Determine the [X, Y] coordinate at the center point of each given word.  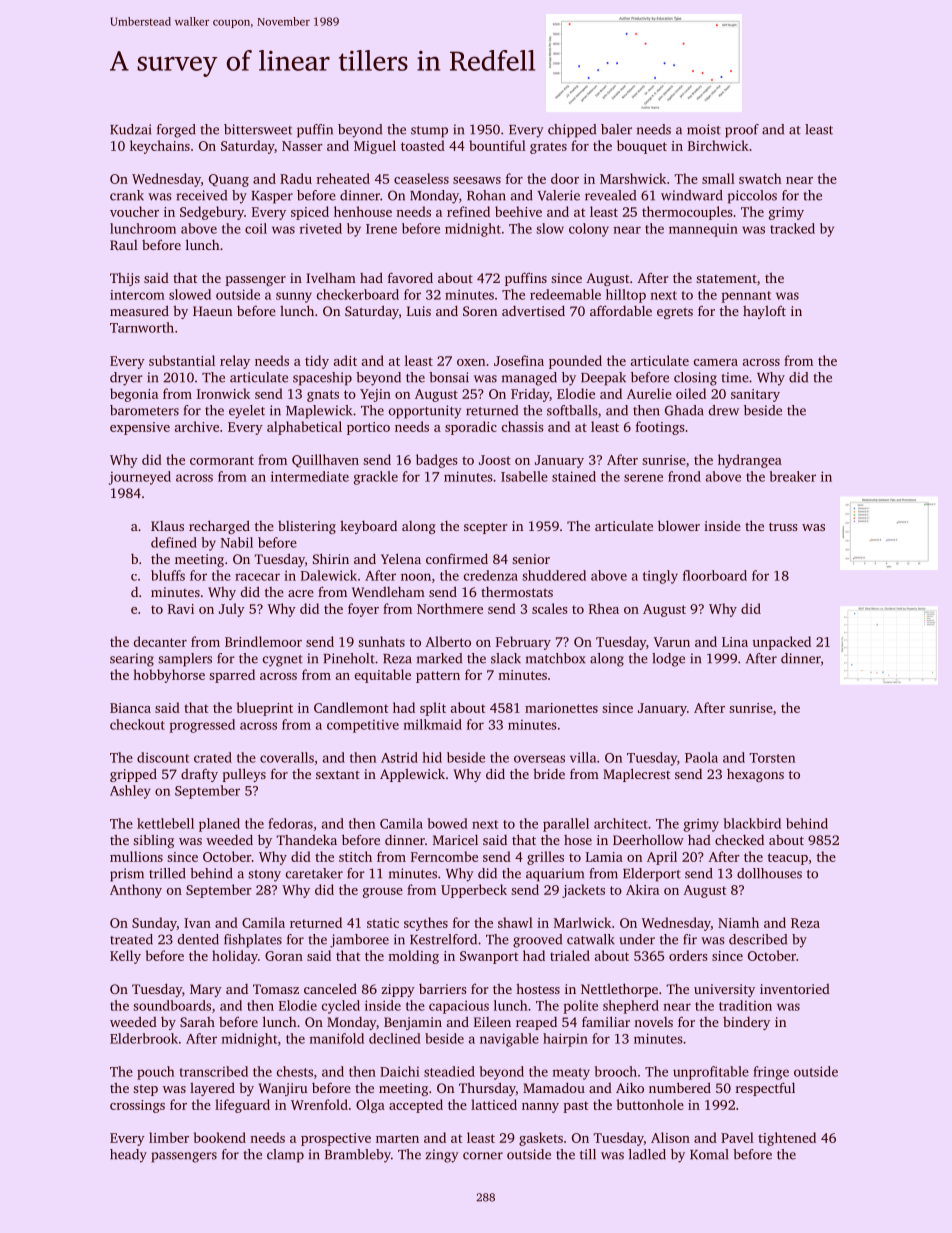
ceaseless [421, 178]
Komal [709, 1154]
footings [660, 428]
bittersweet [258, 129]
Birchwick [718, 145]
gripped [133, 775]
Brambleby [358, 1156]
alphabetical [304, 428]
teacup [788, 859]
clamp [285, 1156]
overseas [539, 759]
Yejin [375, 395]
